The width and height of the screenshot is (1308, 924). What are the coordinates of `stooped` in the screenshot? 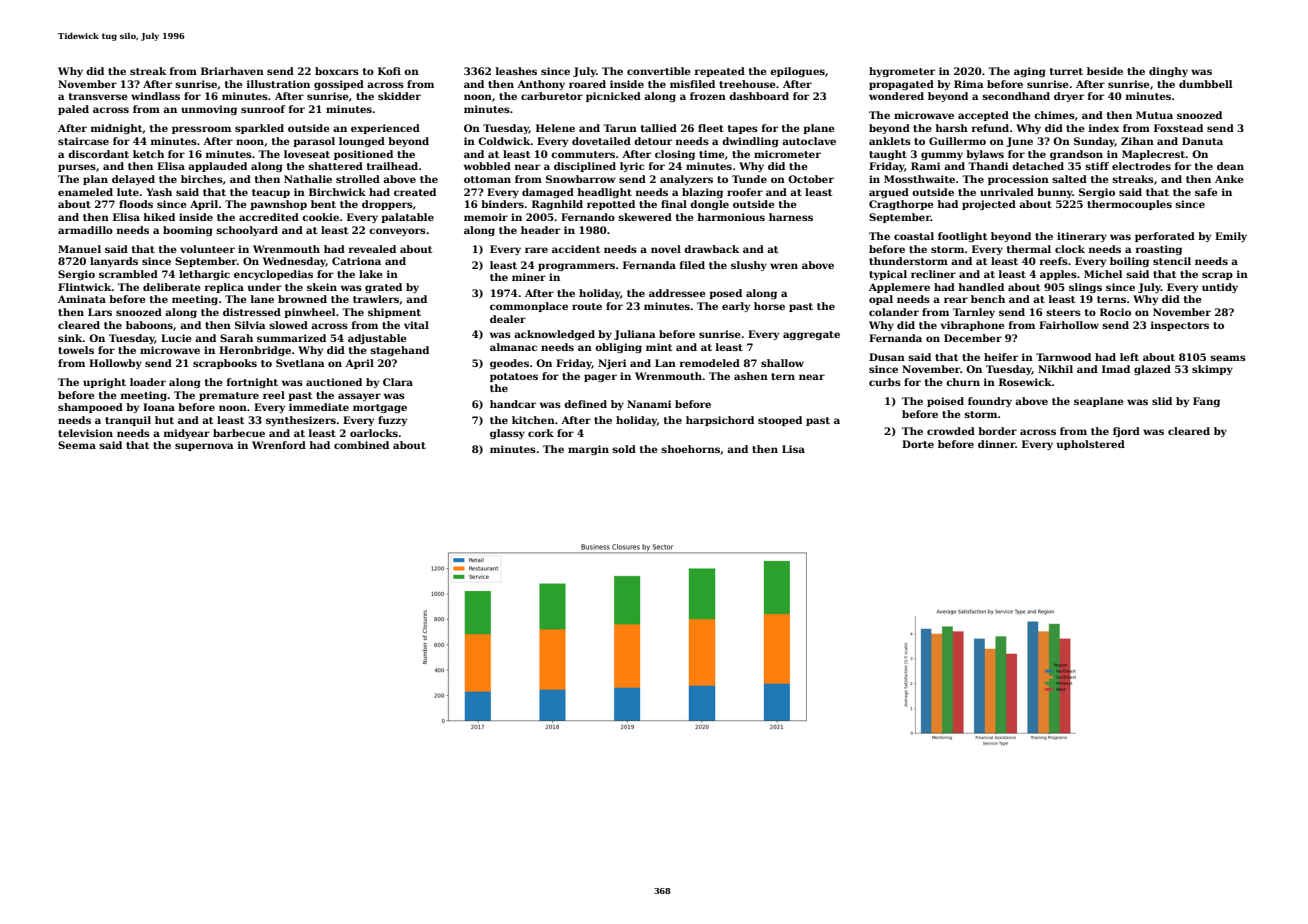 It's located at (780, 421).
